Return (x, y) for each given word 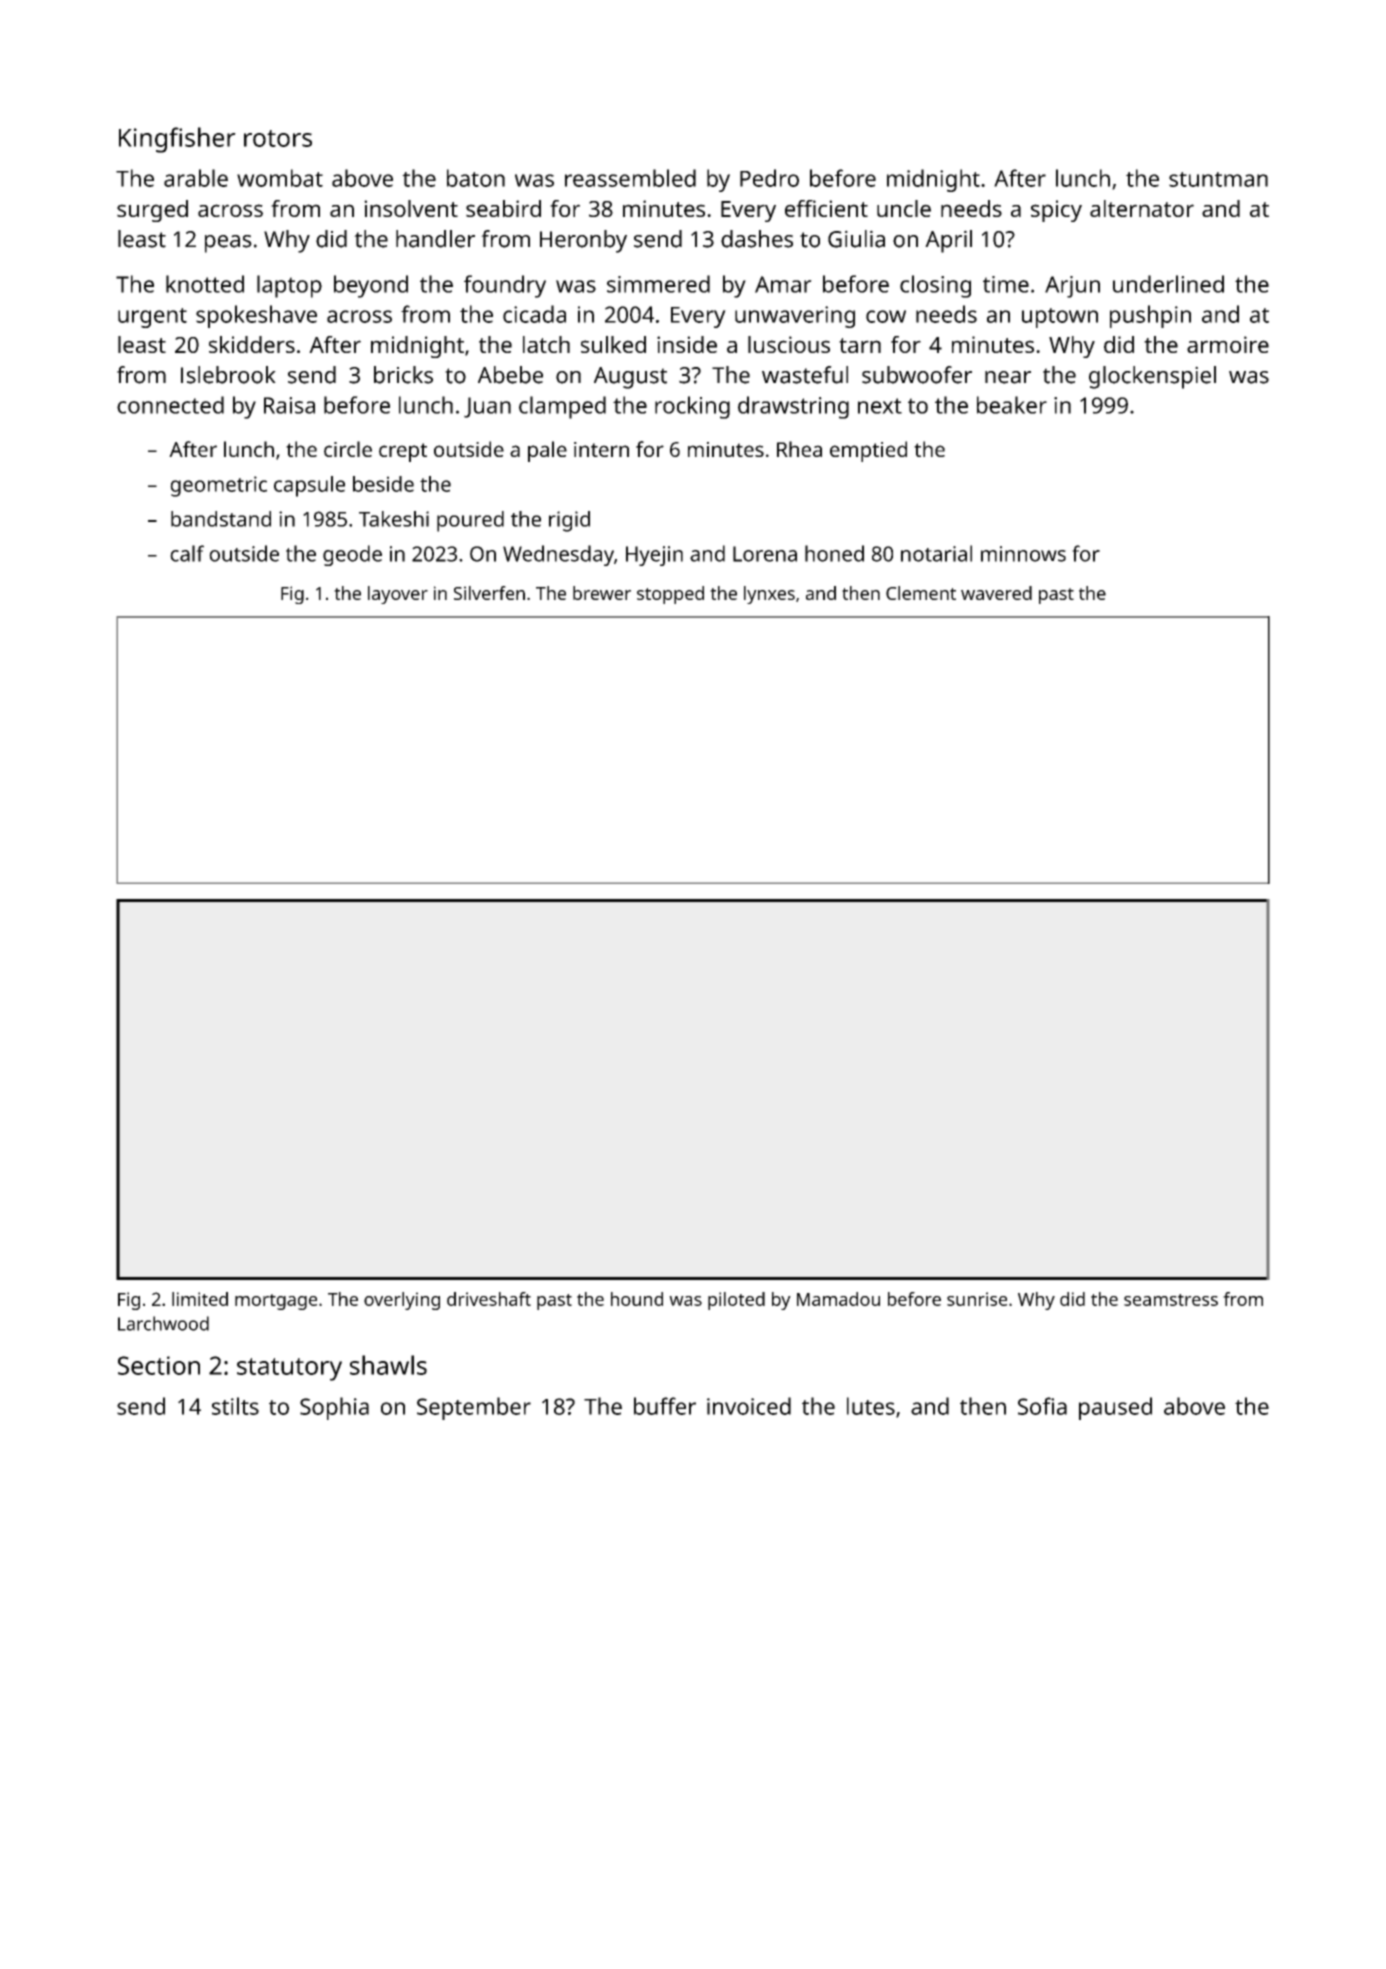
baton (476, 178)
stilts (235, 1406)
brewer (602, 593)
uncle (904, 208)
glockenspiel (1152, 377)
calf (187, 553)
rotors (278, 138)
